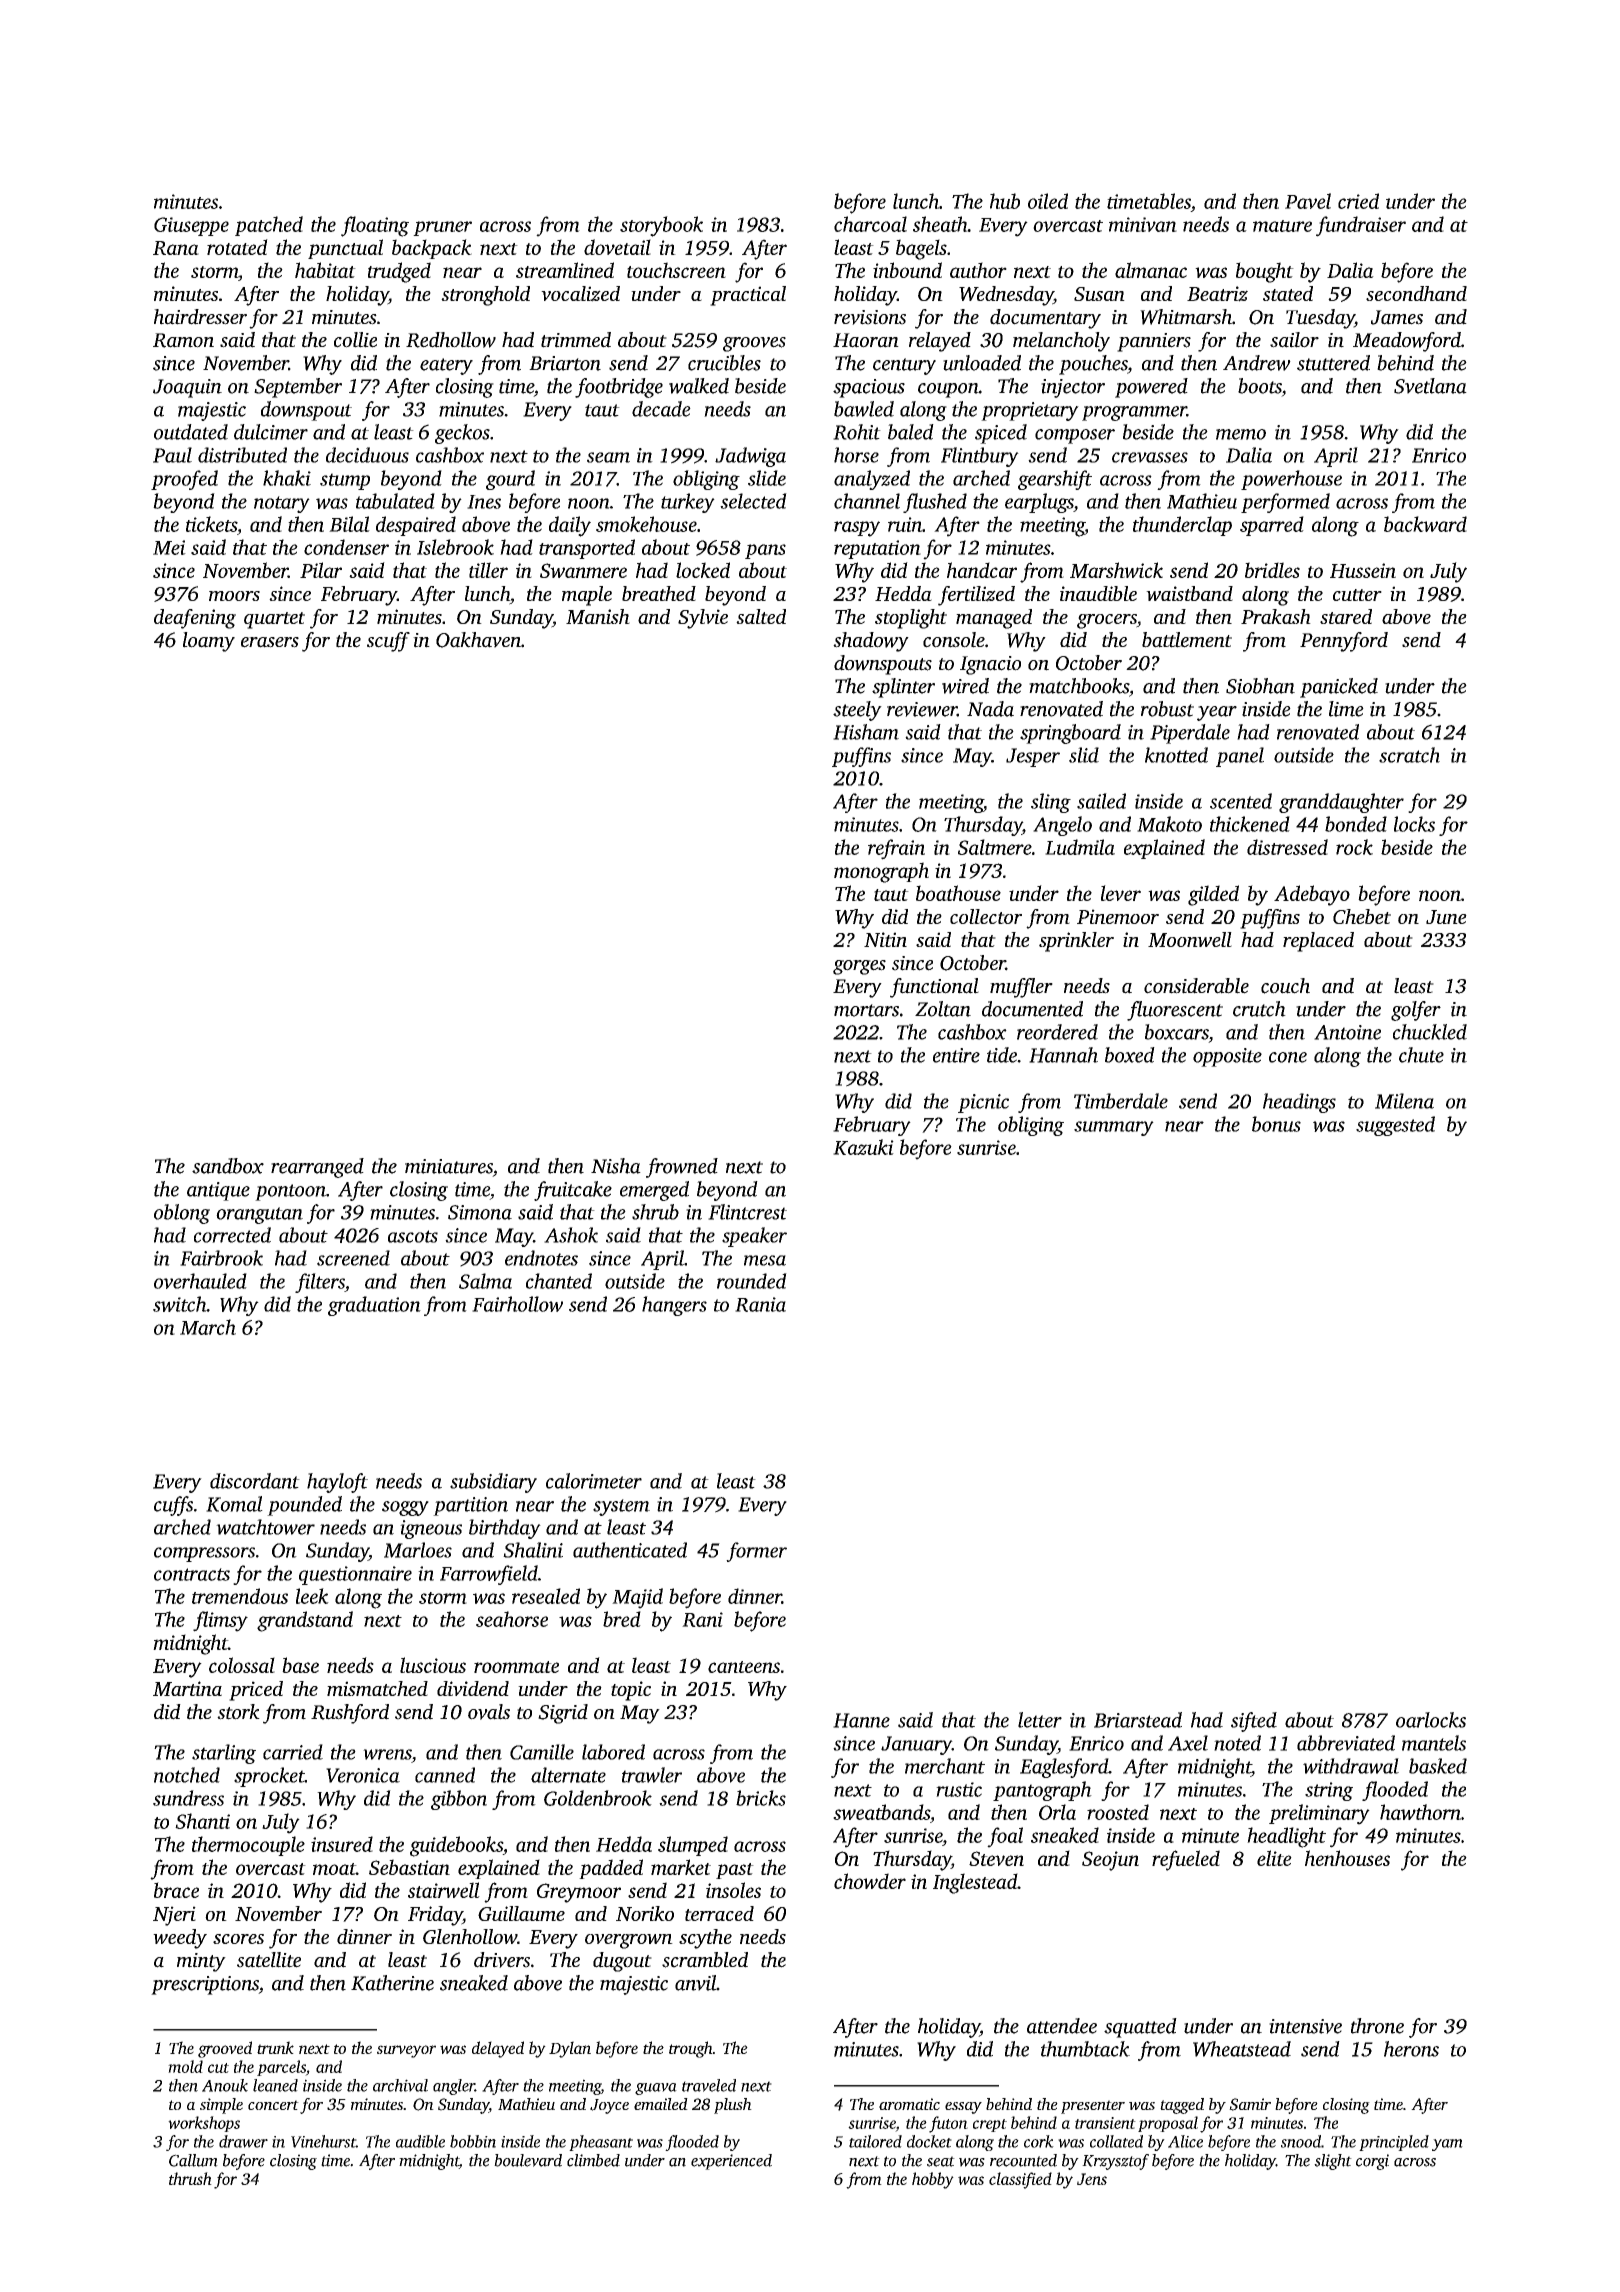 Image resolution: width=1620 pixels, height=2292 pixels. I want to click on sandbox, so click(228, 1166).
